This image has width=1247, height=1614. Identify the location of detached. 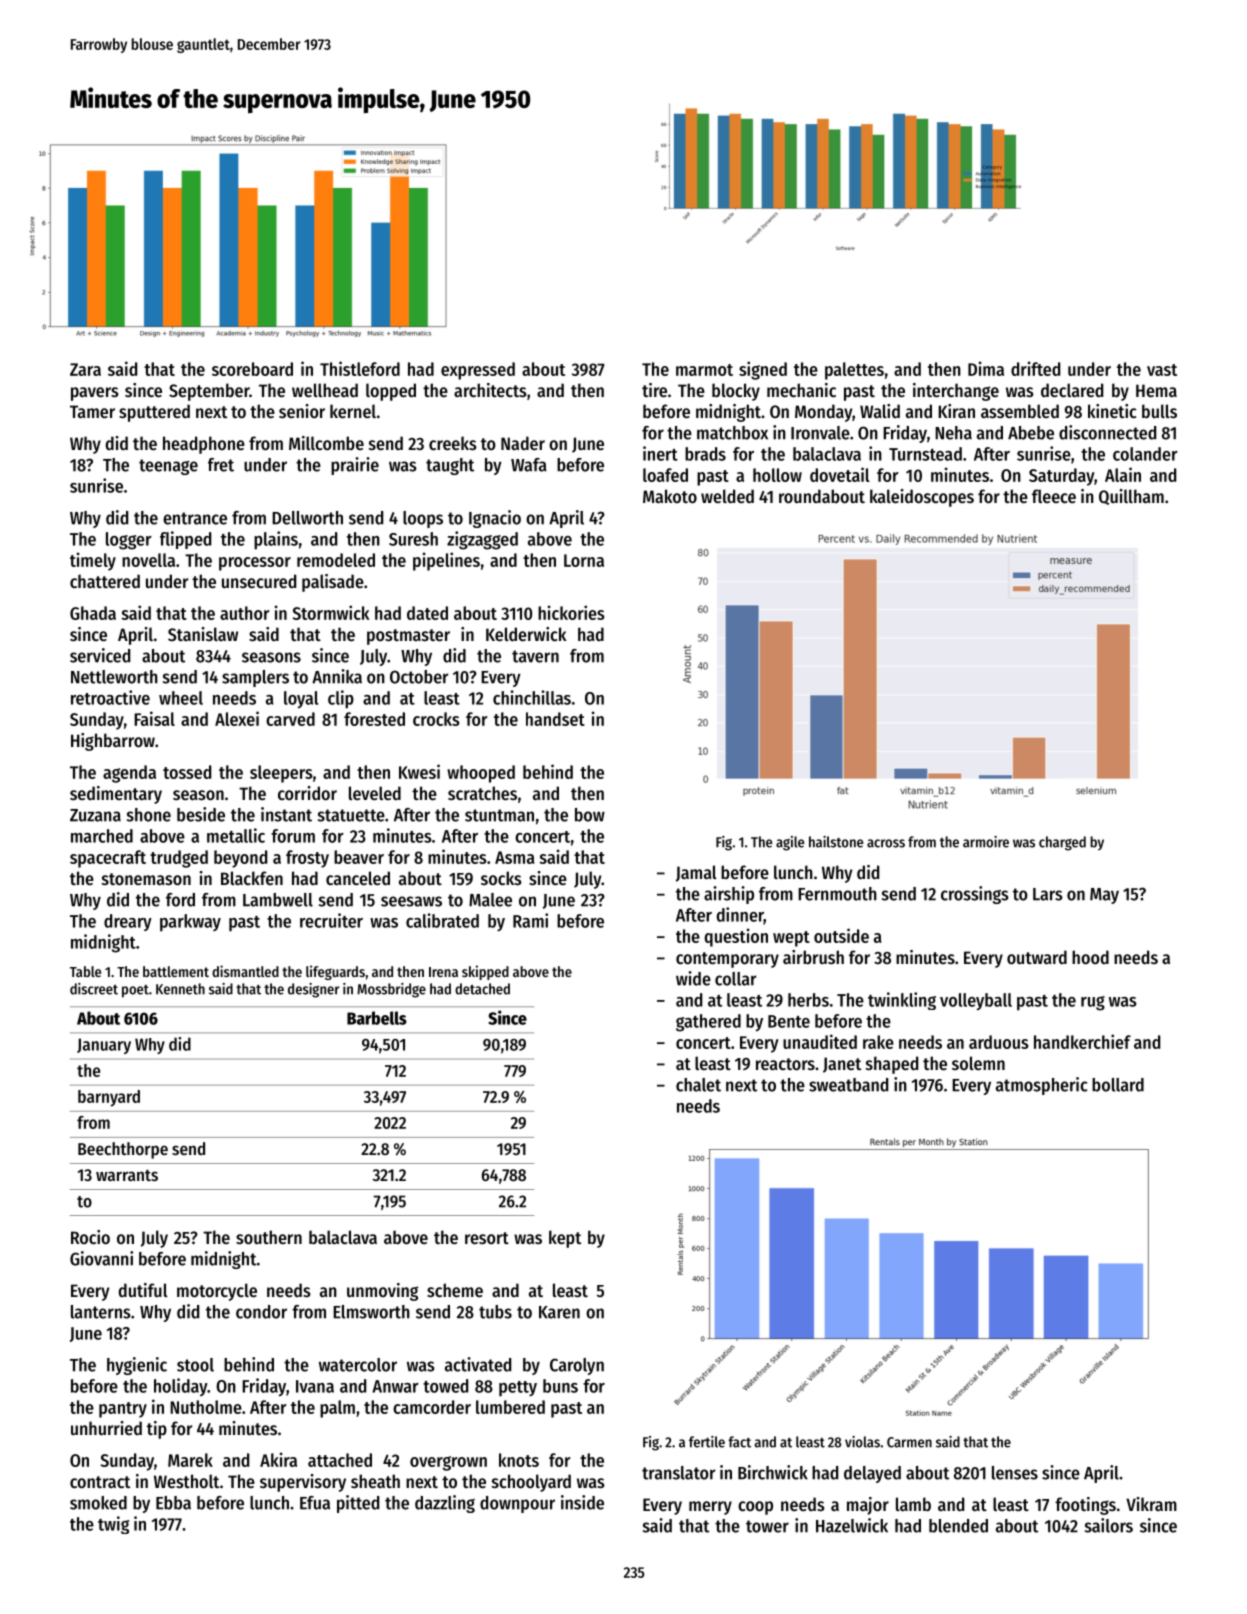
(482, 989).
